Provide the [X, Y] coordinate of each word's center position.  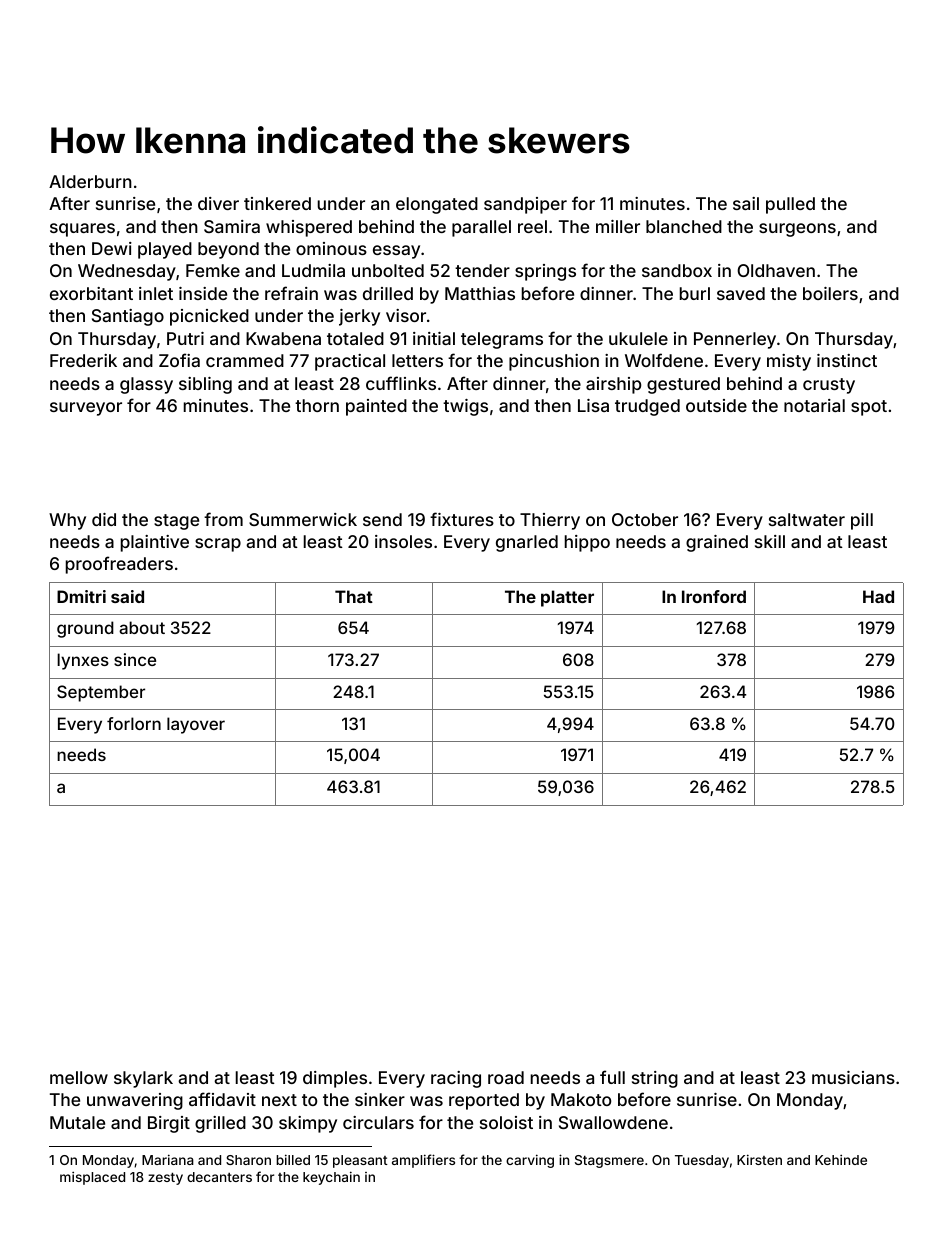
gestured [683, 385]
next [279, 1100]
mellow [79, 1077]
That [354, 596]
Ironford [714, 596]
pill [862, 521]
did [104, 519]
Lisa [593, 405]
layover [196, 725]
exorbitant [91, 293]
